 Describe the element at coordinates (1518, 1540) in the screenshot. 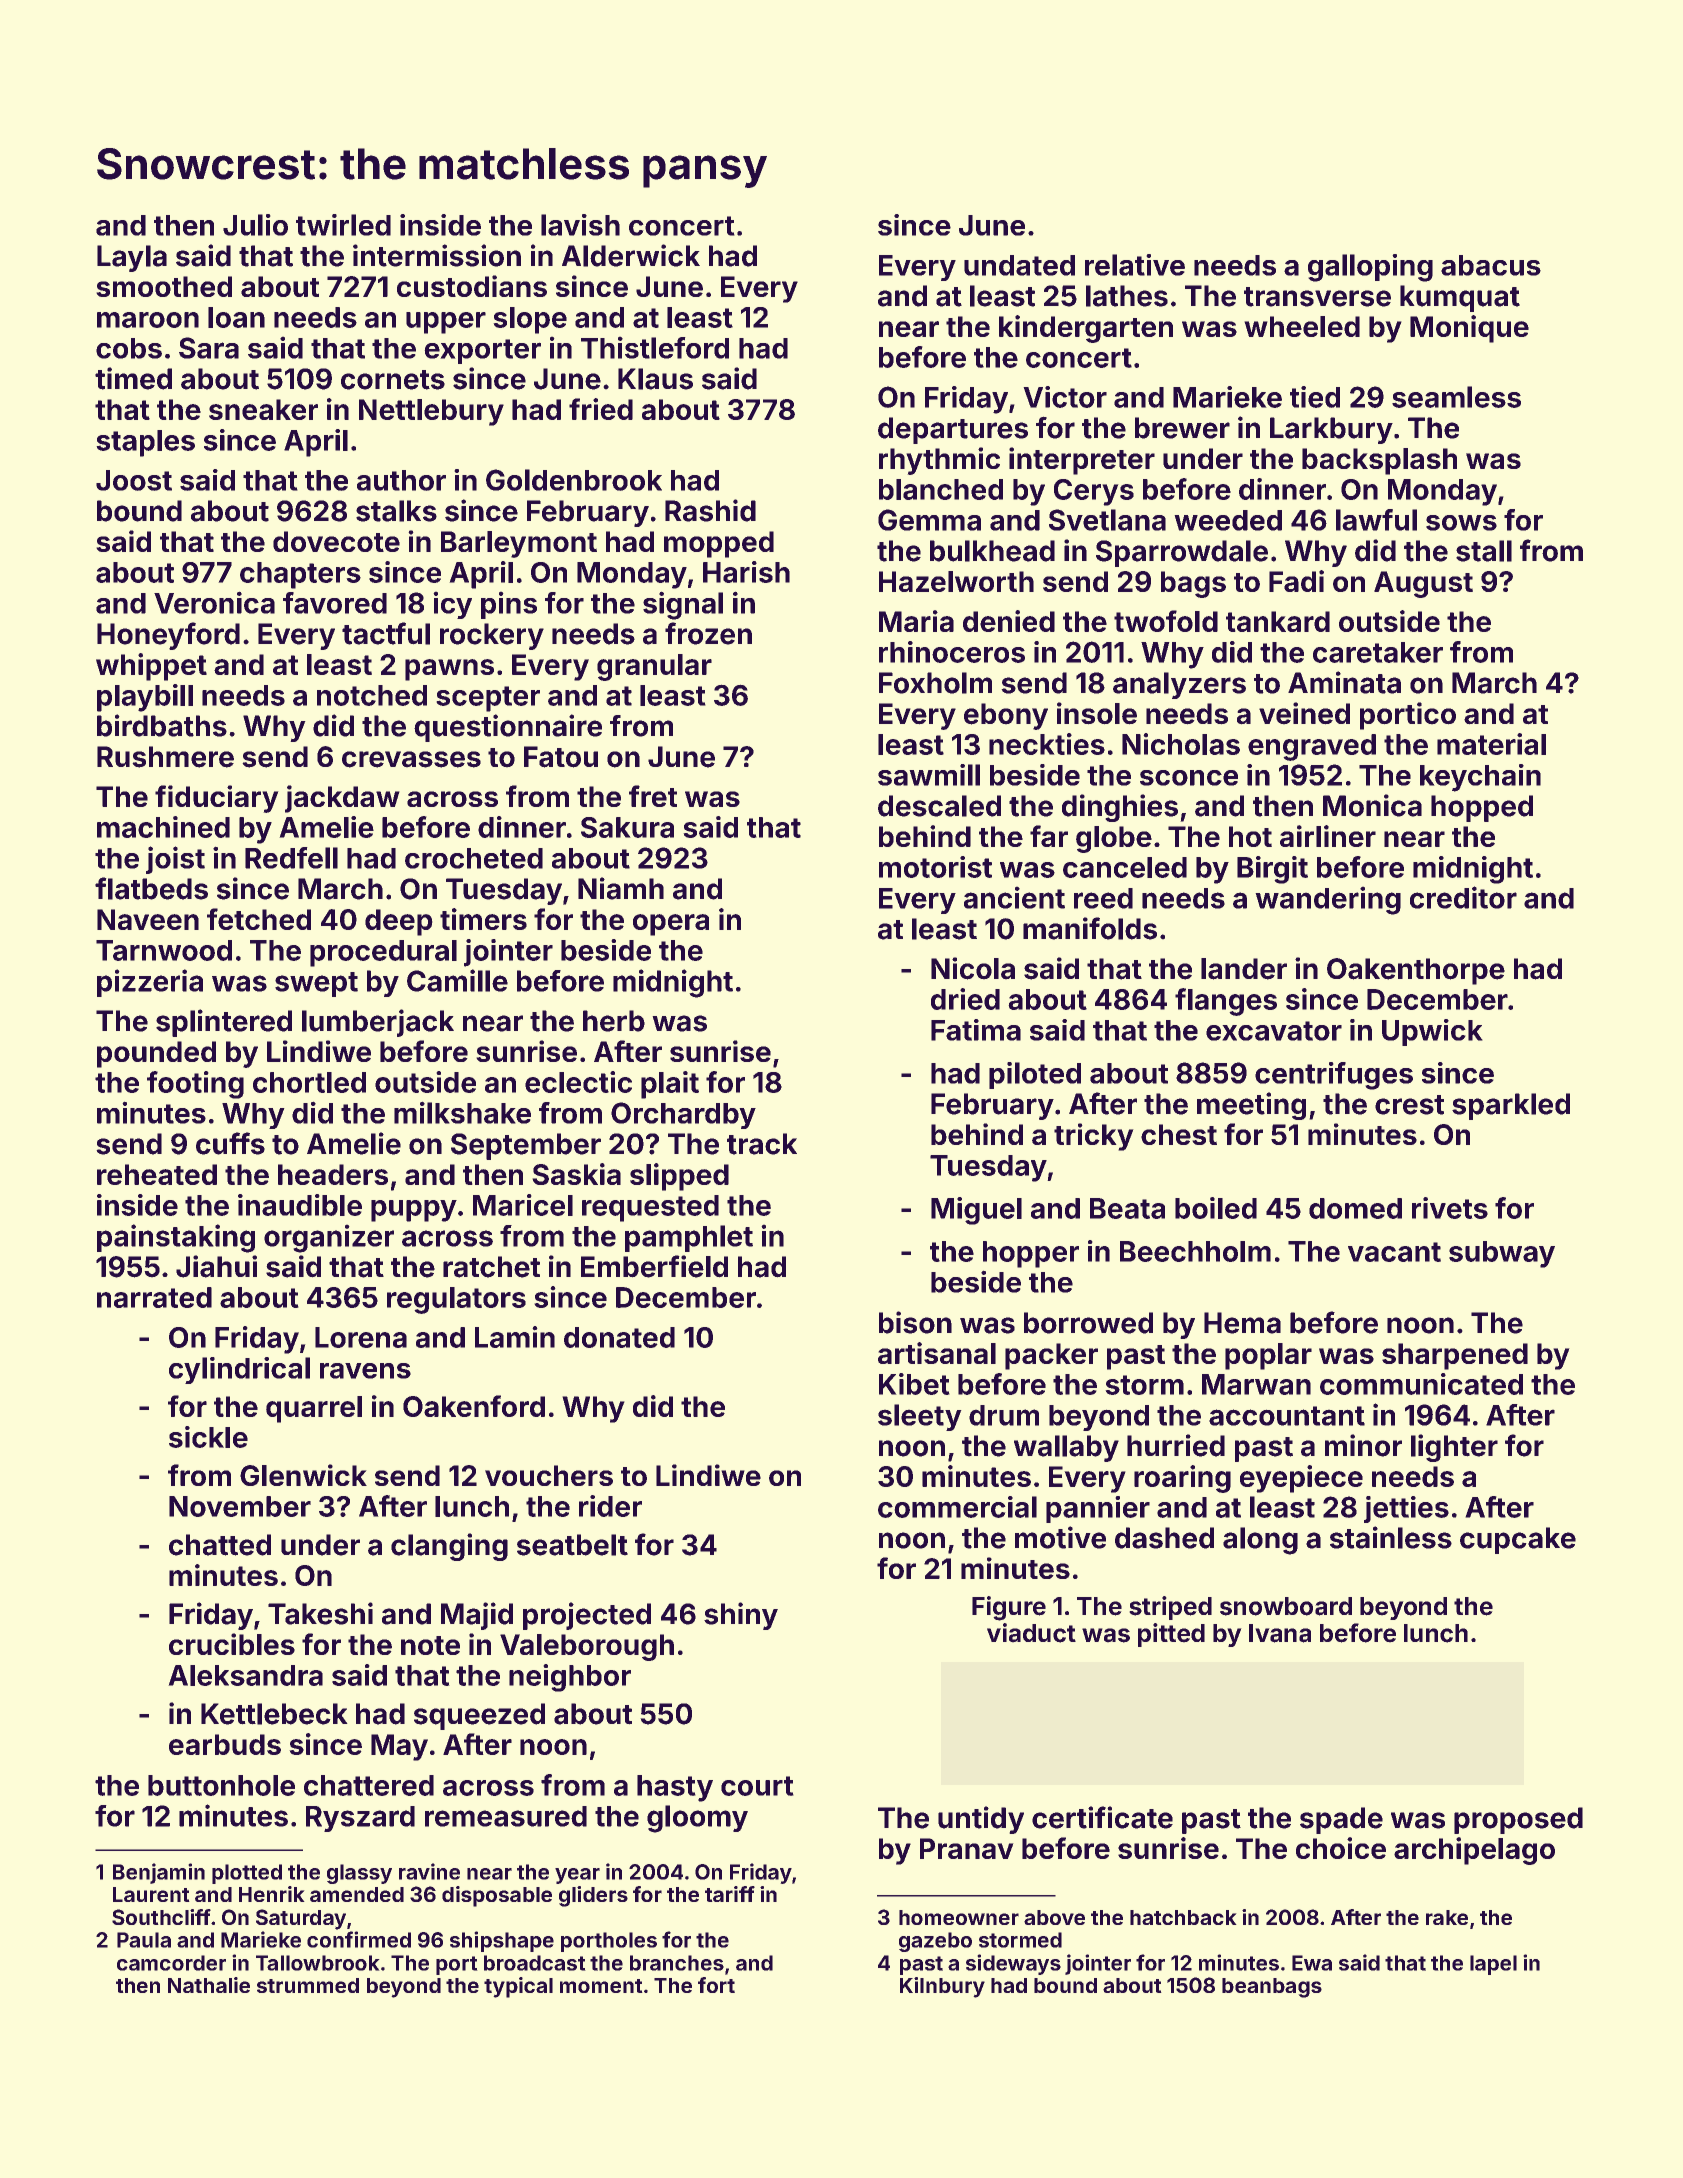

I see `cupcake` at that location.
